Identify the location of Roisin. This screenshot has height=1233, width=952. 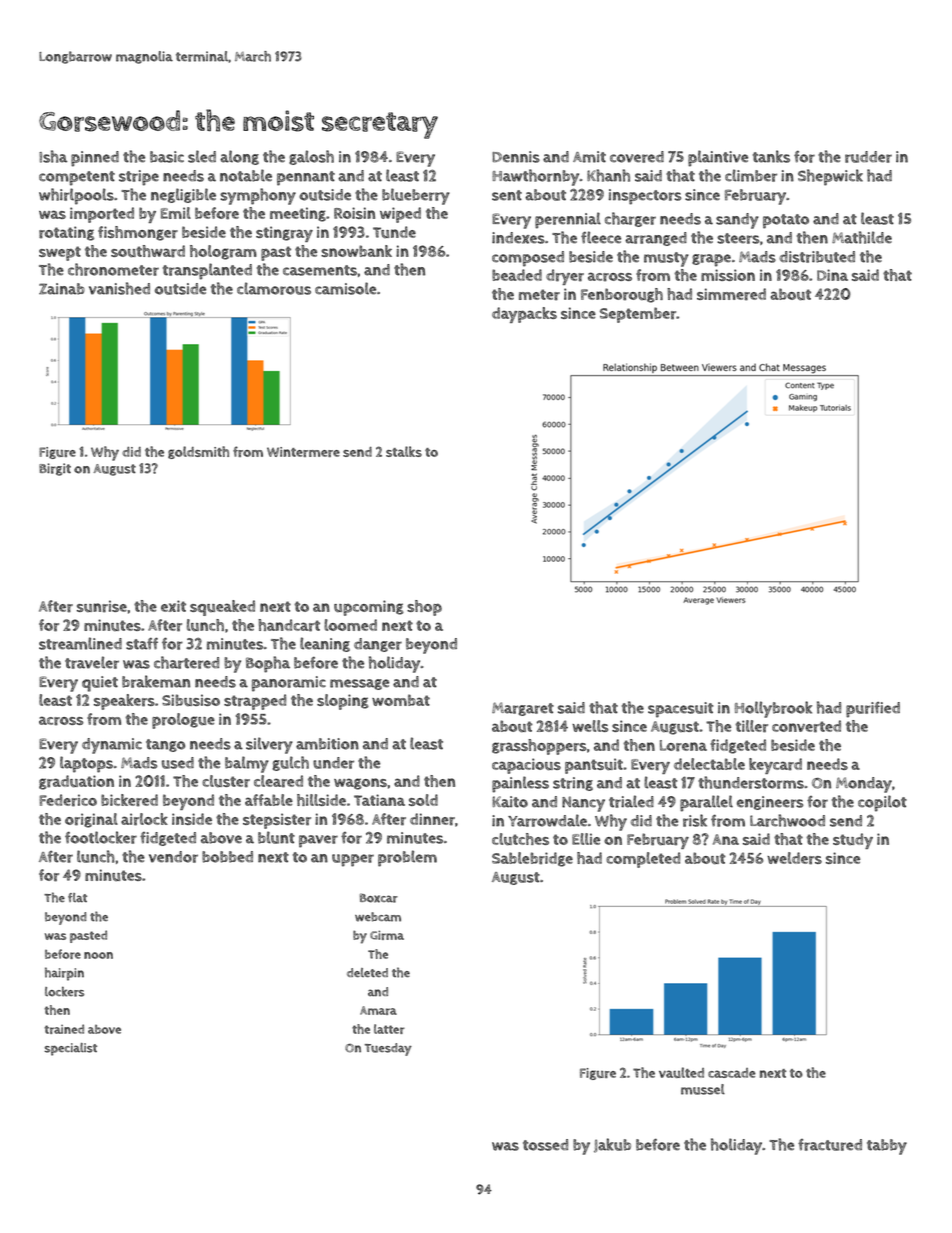
(354, 213).
